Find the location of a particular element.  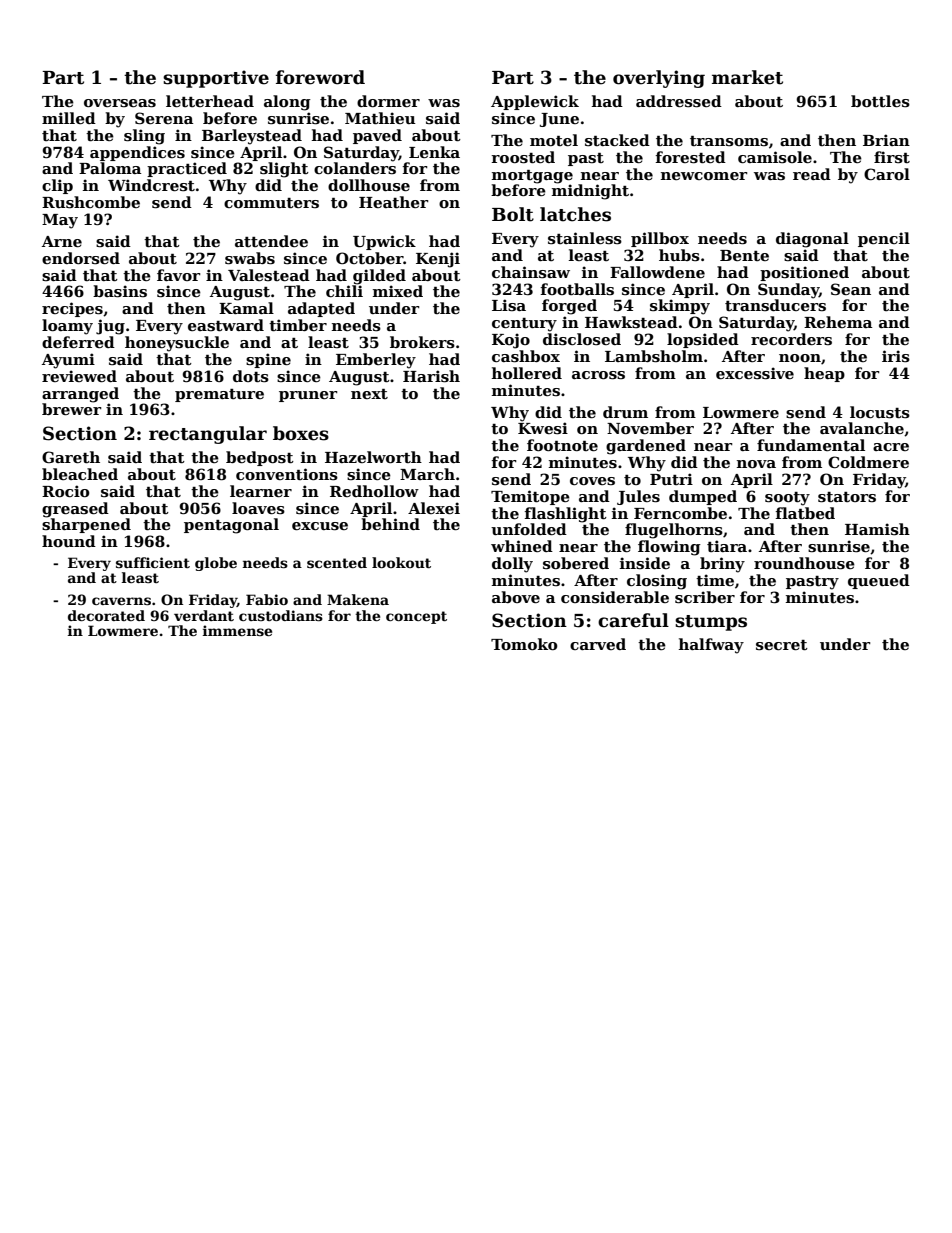

decorated is located at coordinates (106, 615).
